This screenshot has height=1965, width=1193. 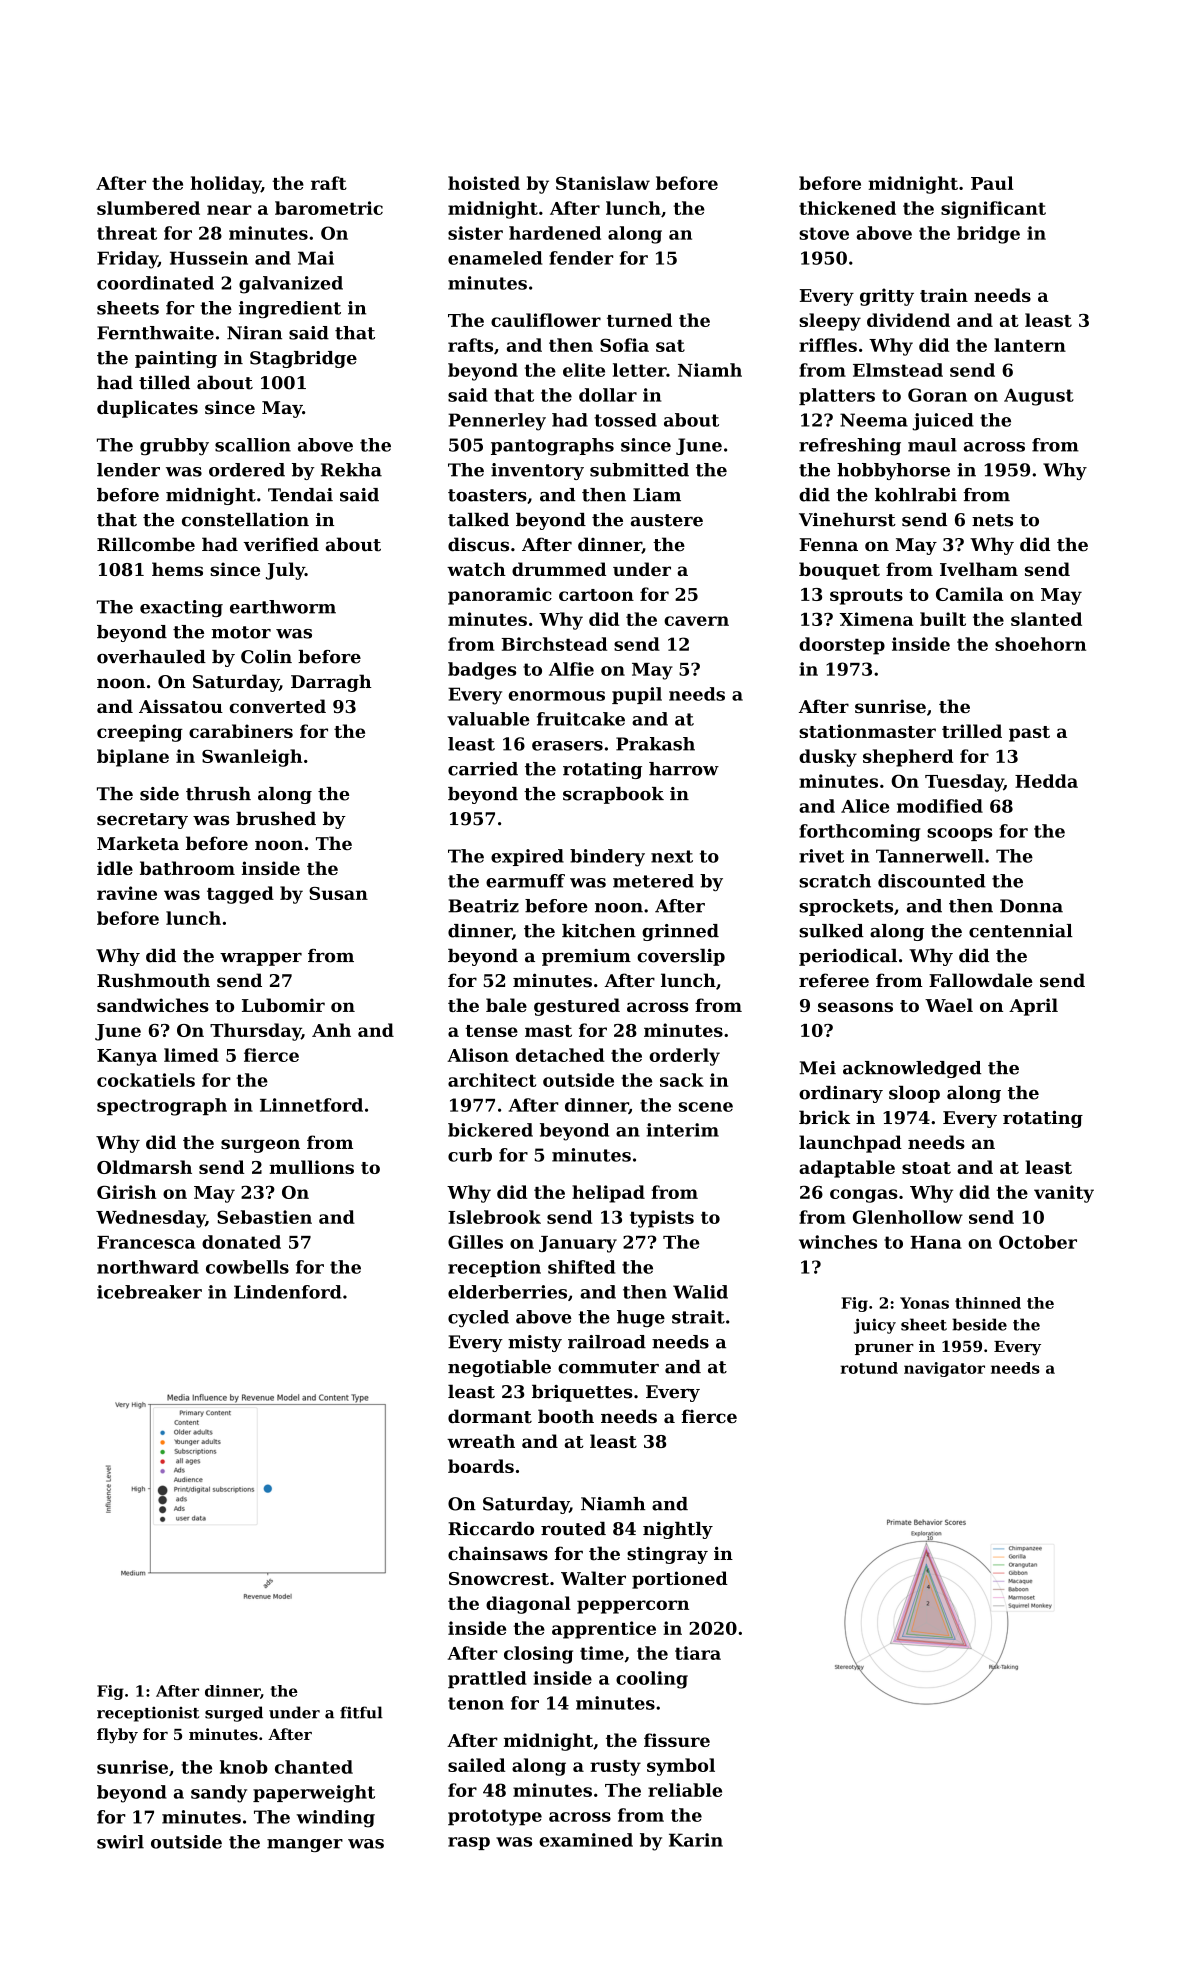 What do you see at coordinates (943, 619) in the screenshot?
I see `built` at bounding box center [943, 619].
